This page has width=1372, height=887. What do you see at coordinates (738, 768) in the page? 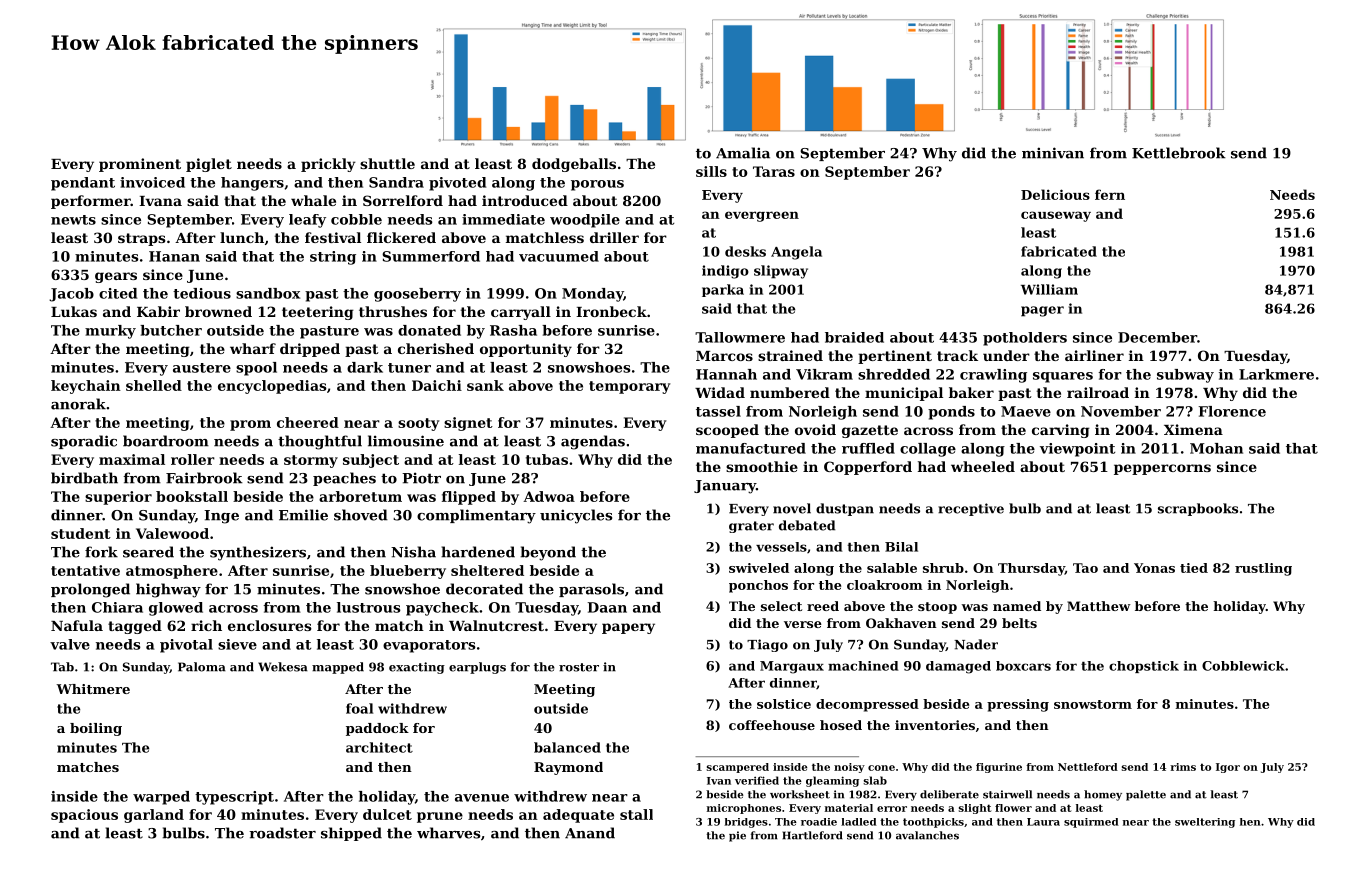
I see `scampered` at bounding box center [738, 768].
